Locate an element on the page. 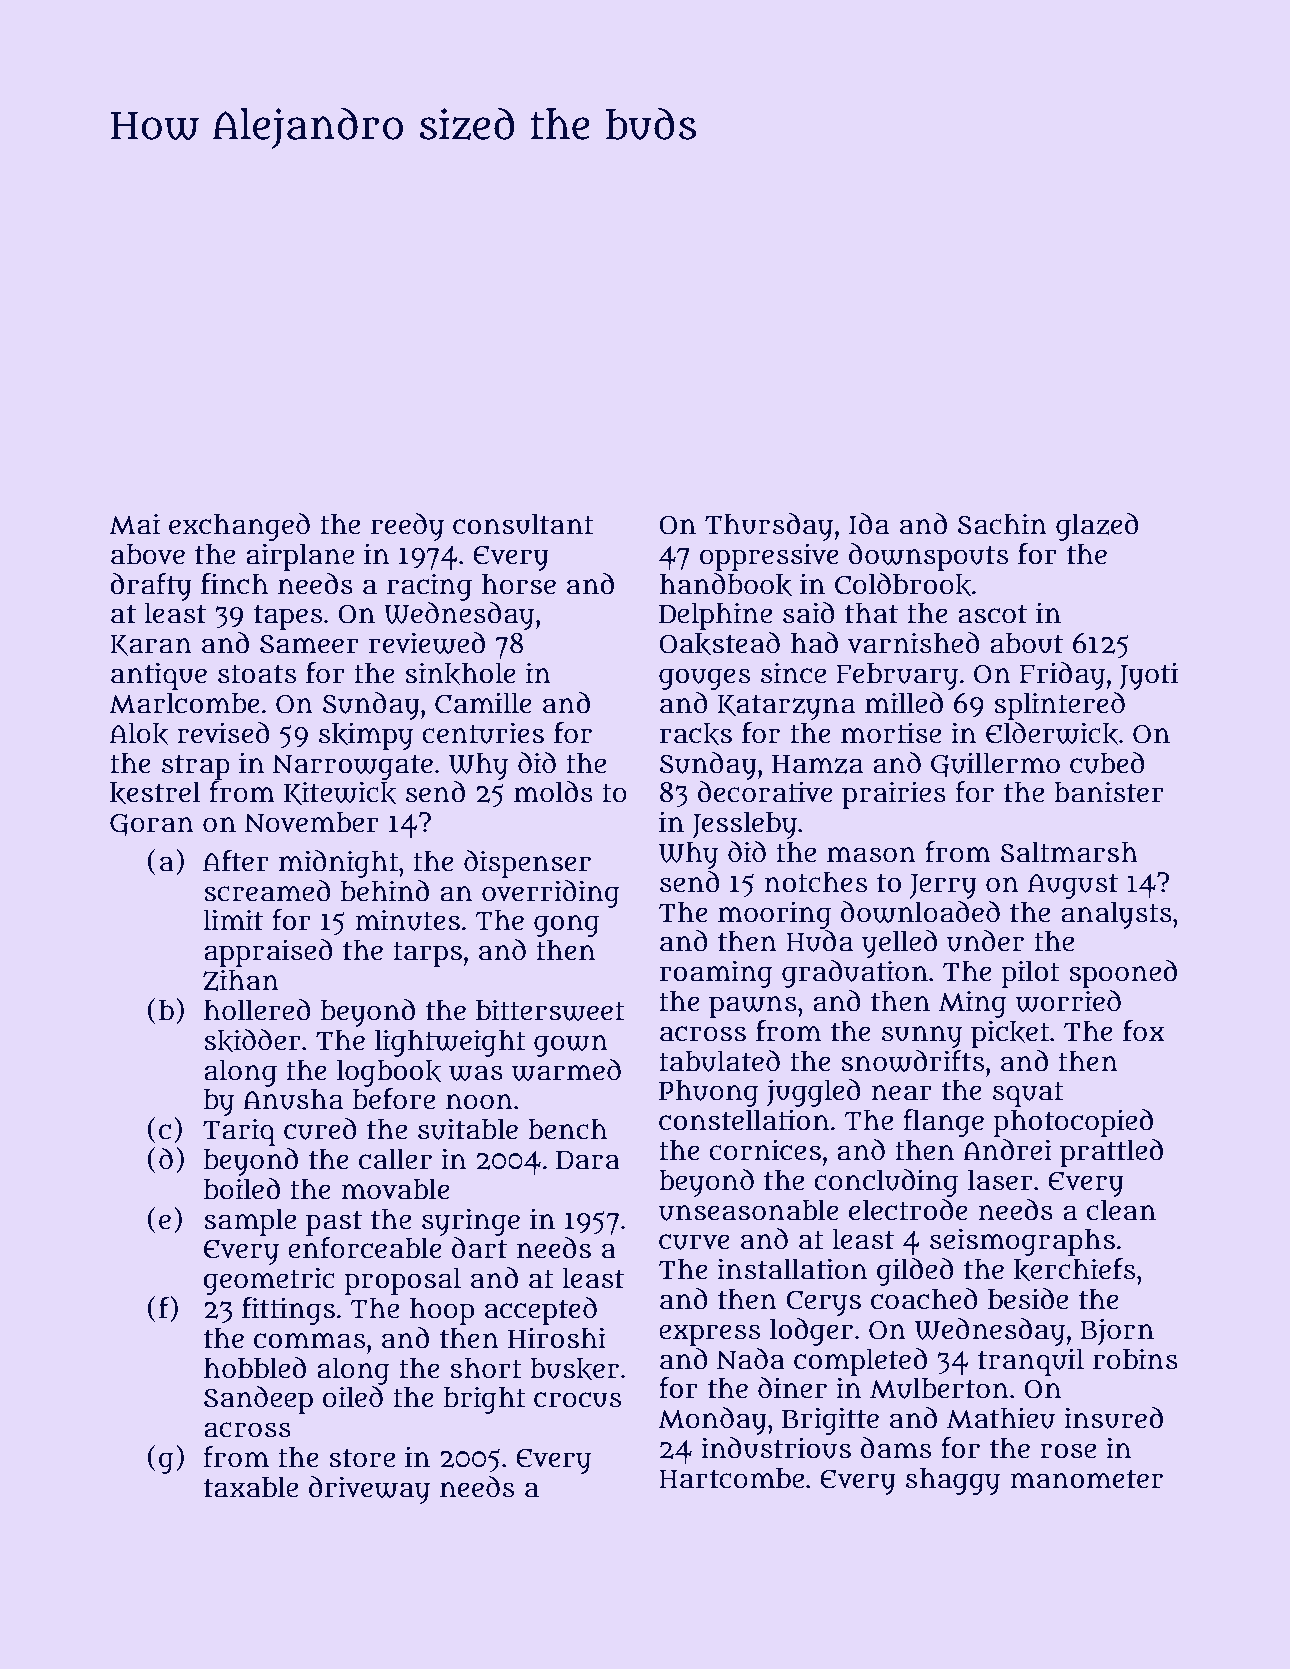 The image size is (1290, 1669). busker is located at coordinates (574, 1369).
